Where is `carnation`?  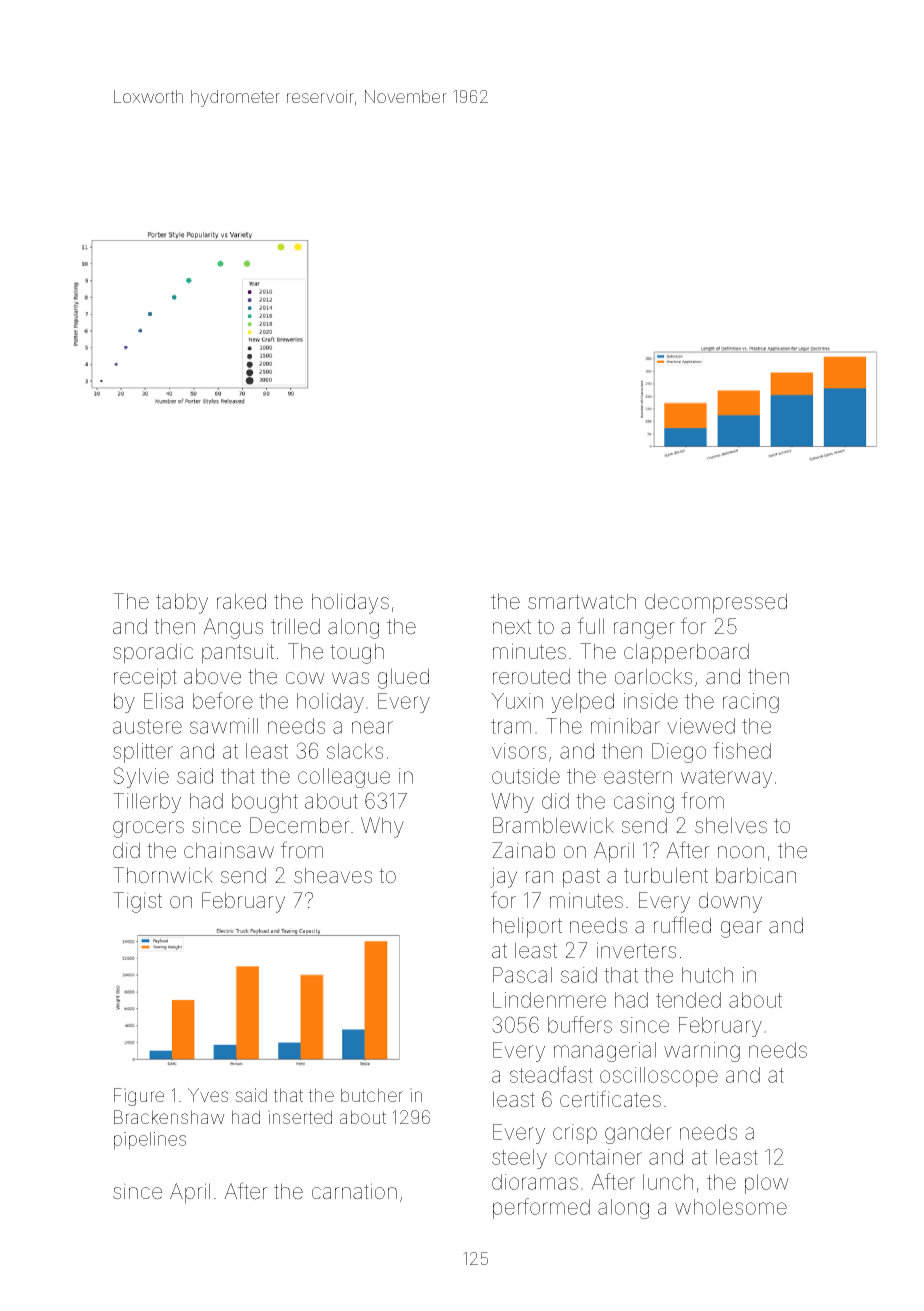
carnation is located at coordinates (354, 1191).
